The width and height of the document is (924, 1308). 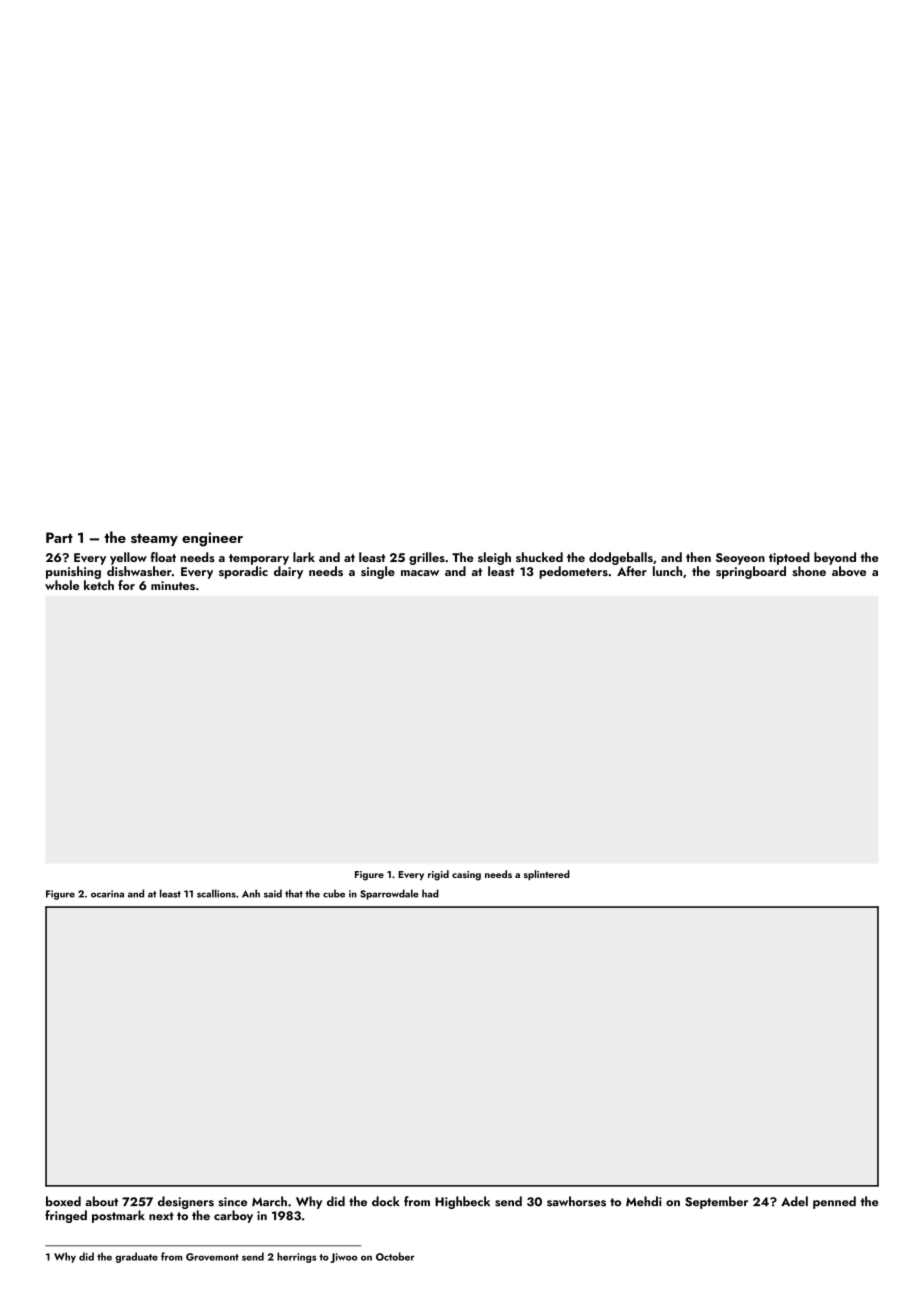 I want to click on splintered, so click(x=547, y=875).
